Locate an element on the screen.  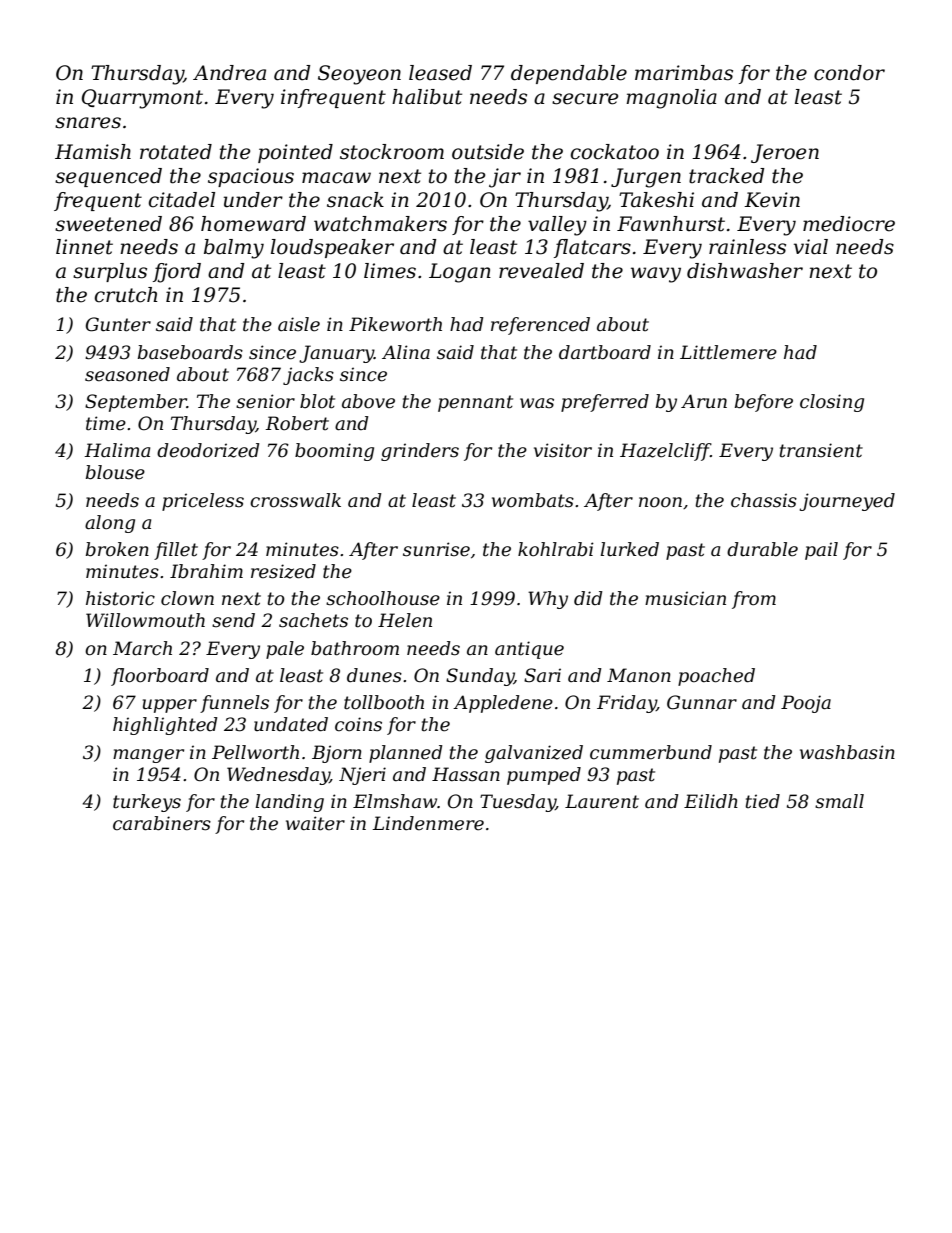
Appledene is located at coordinates (503, 704).
